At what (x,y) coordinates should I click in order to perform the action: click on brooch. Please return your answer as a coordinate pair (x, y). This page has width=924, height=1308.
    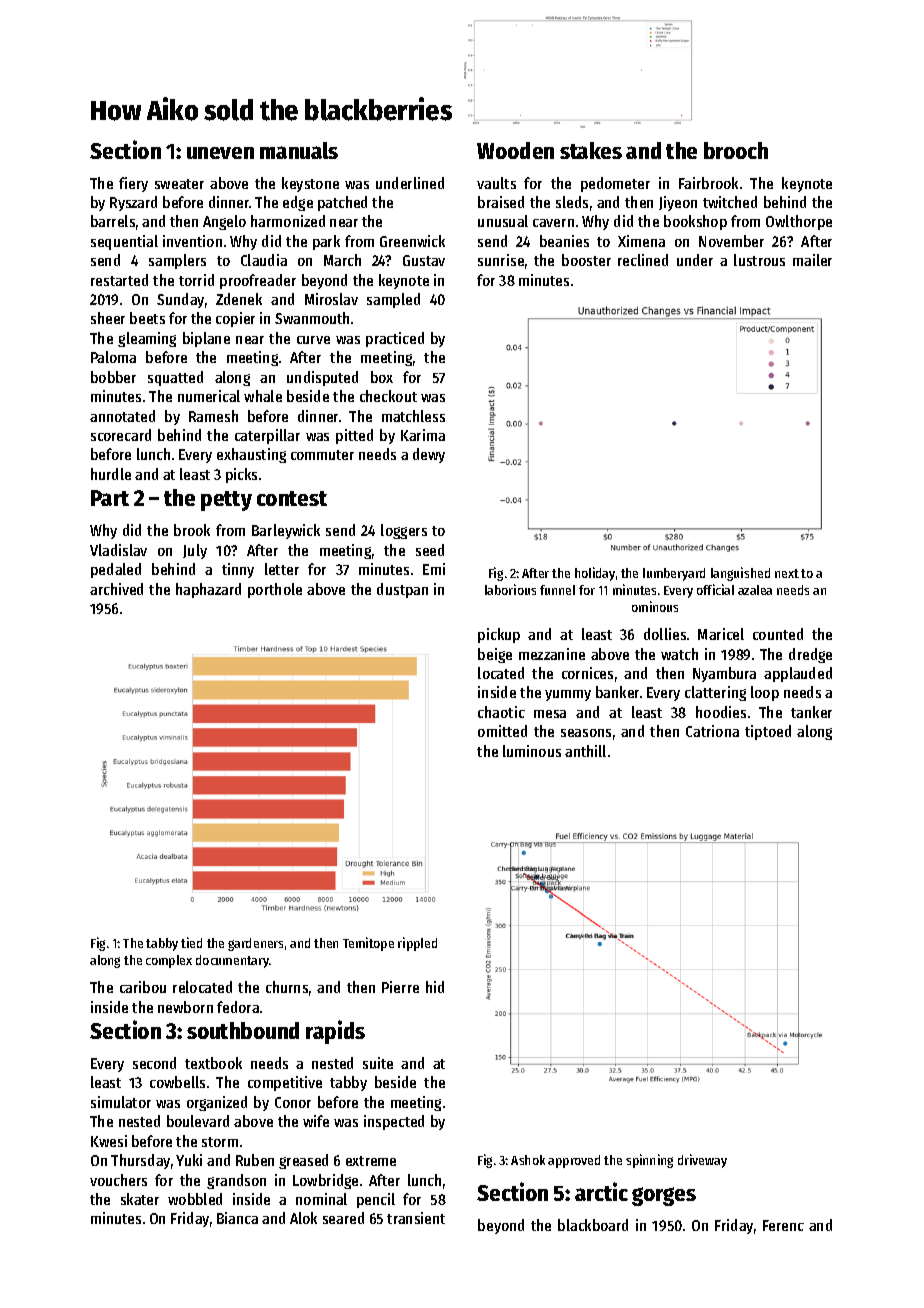
    Looking at the image, I should click on (736, 150).
